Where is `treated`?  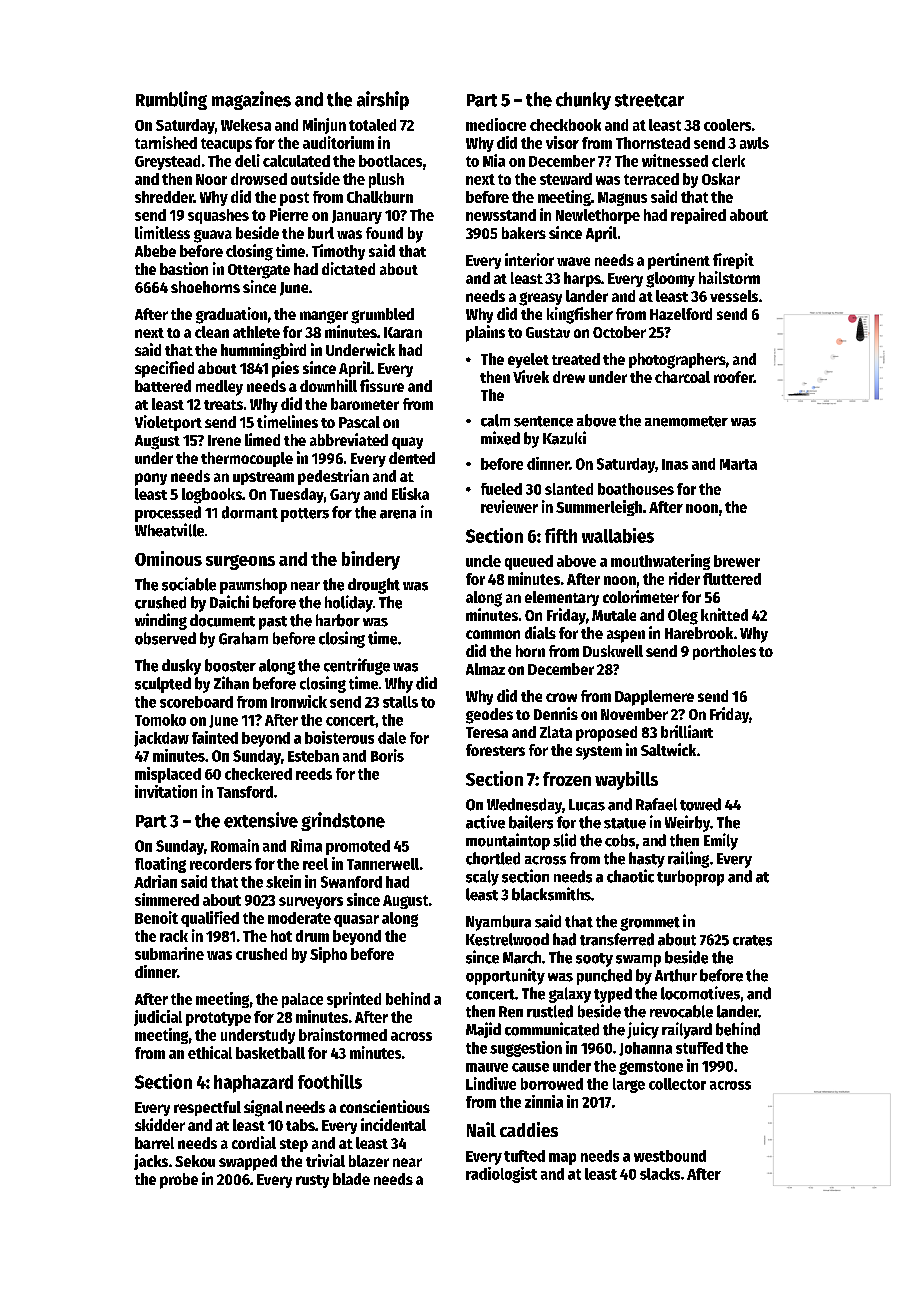
treated is located at coordinates (576, 359).
